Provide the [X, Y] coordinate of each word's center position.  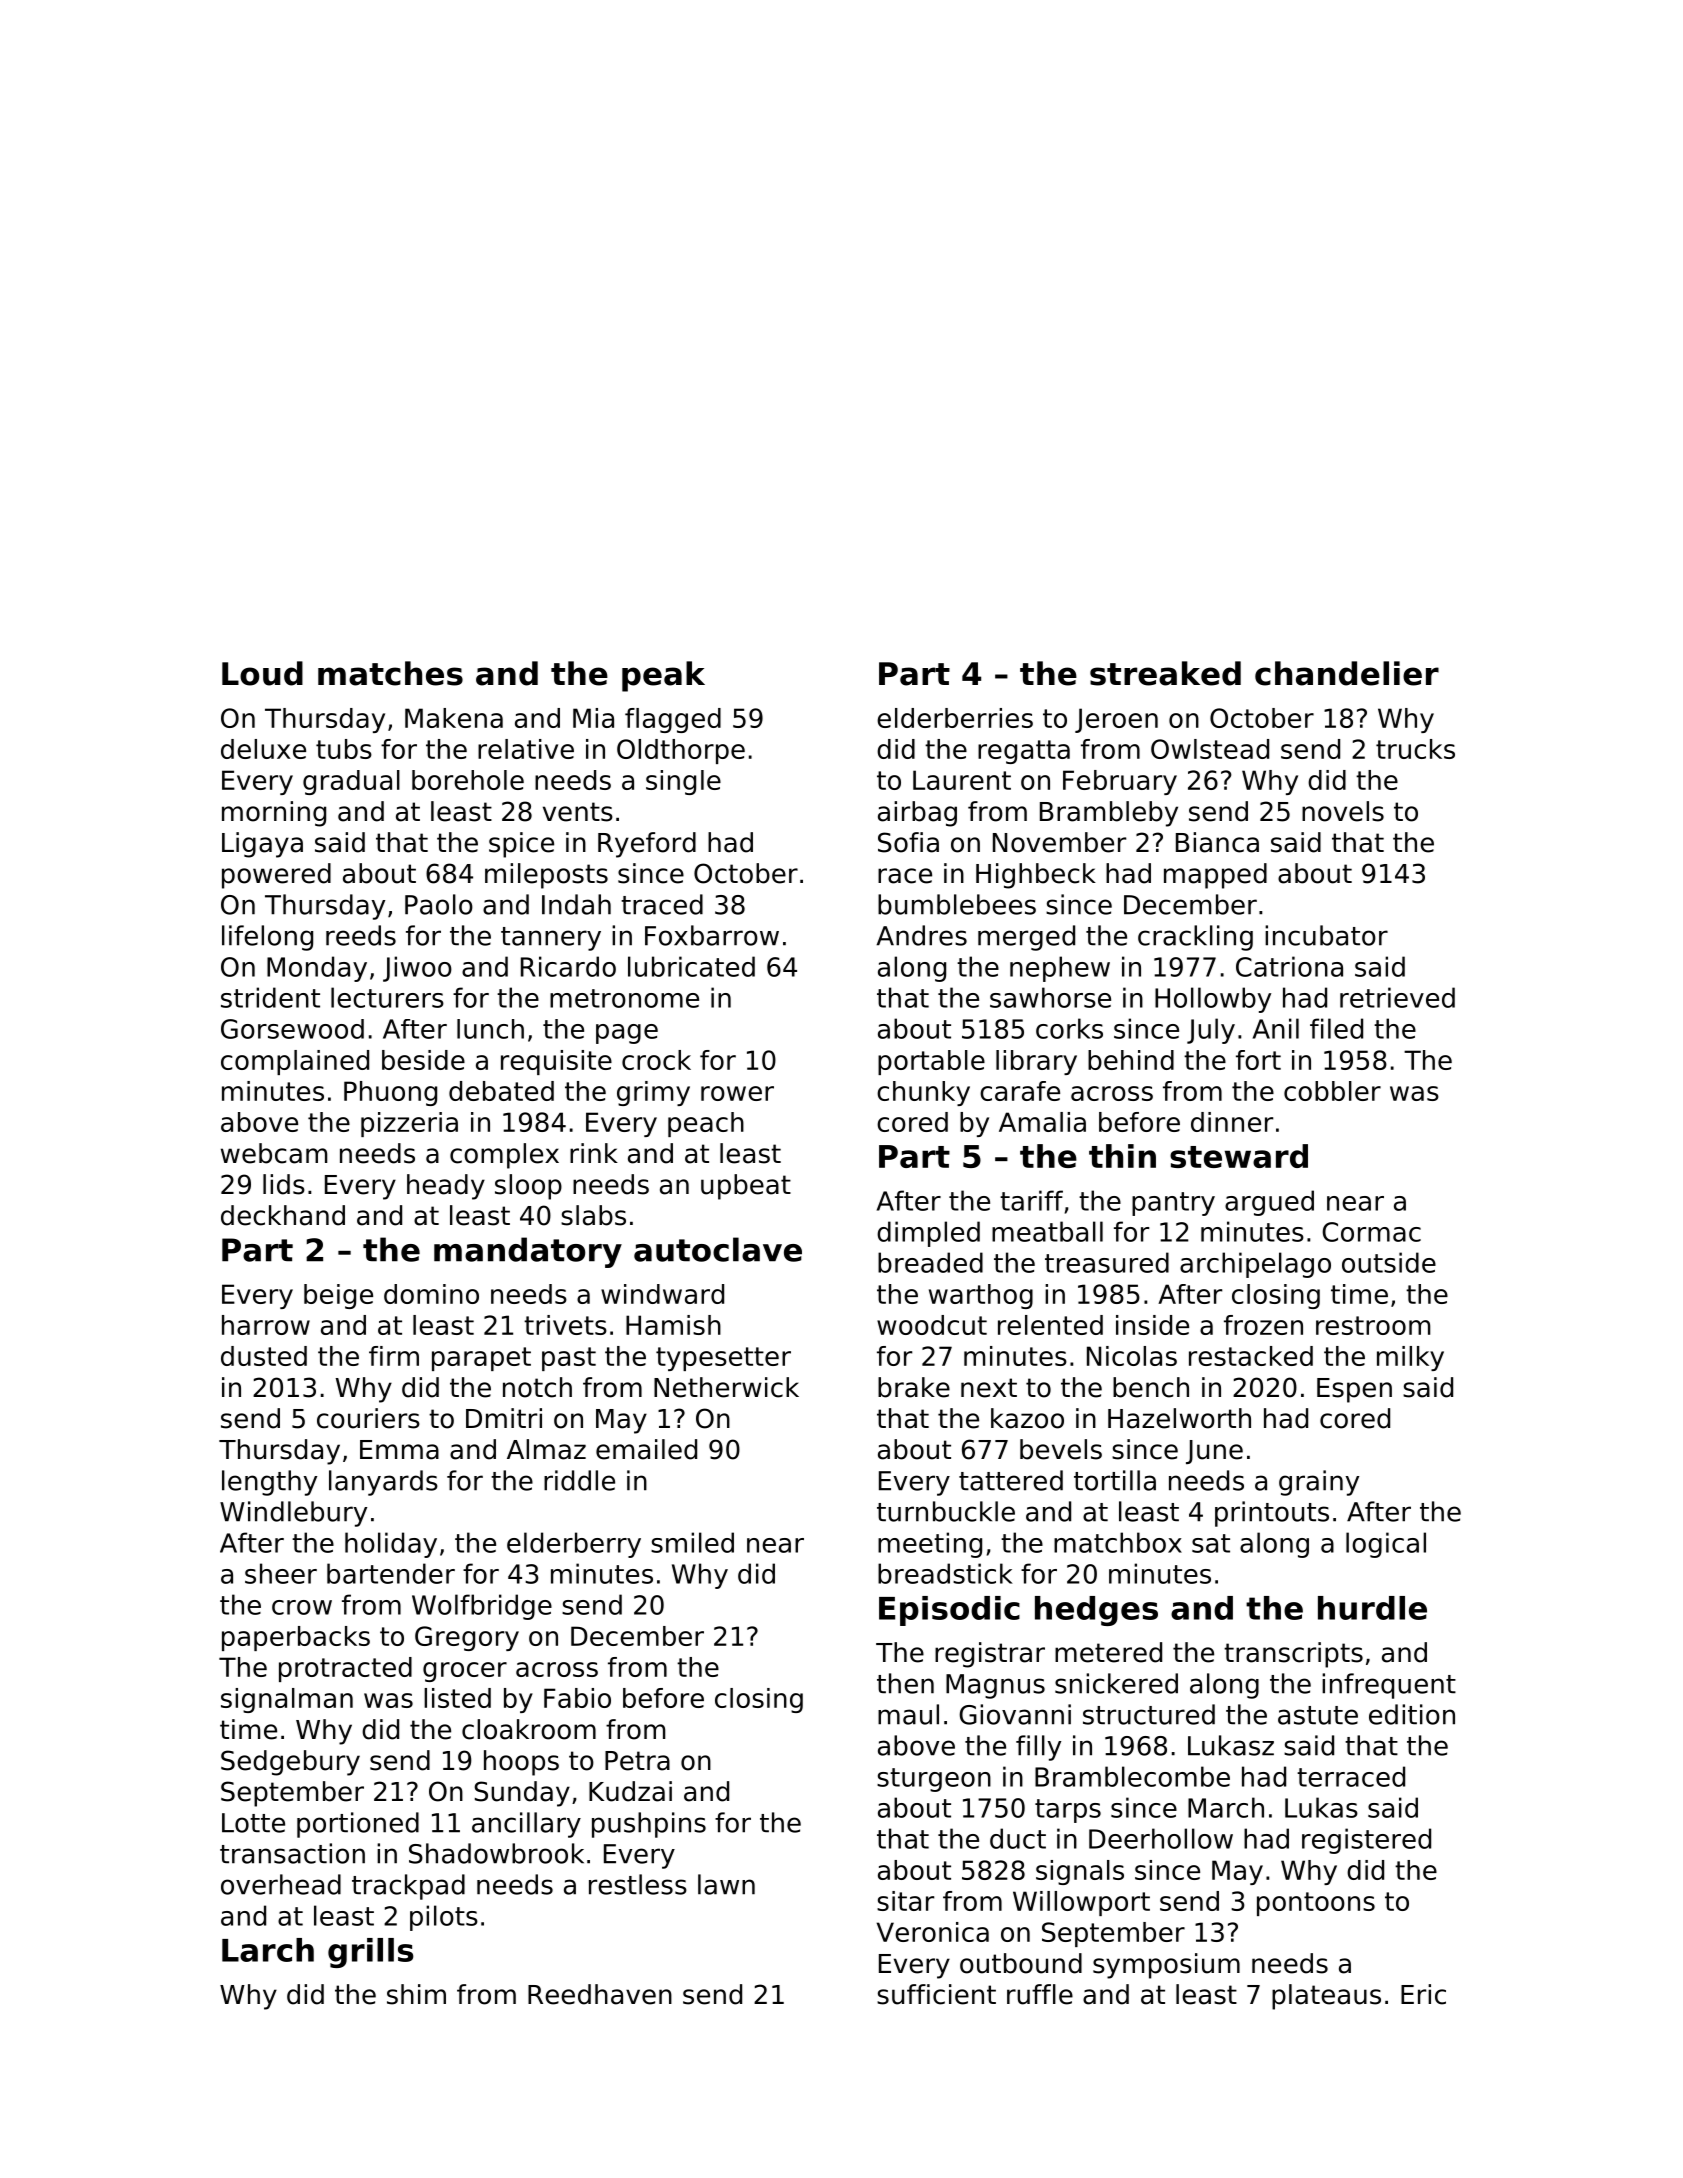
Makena [454, 718]
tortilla [1115, 1480]
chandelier [1347, 673]
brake [914, 1387]
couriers [368, 1418]
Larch [268, 1950]
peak [663, 676]
